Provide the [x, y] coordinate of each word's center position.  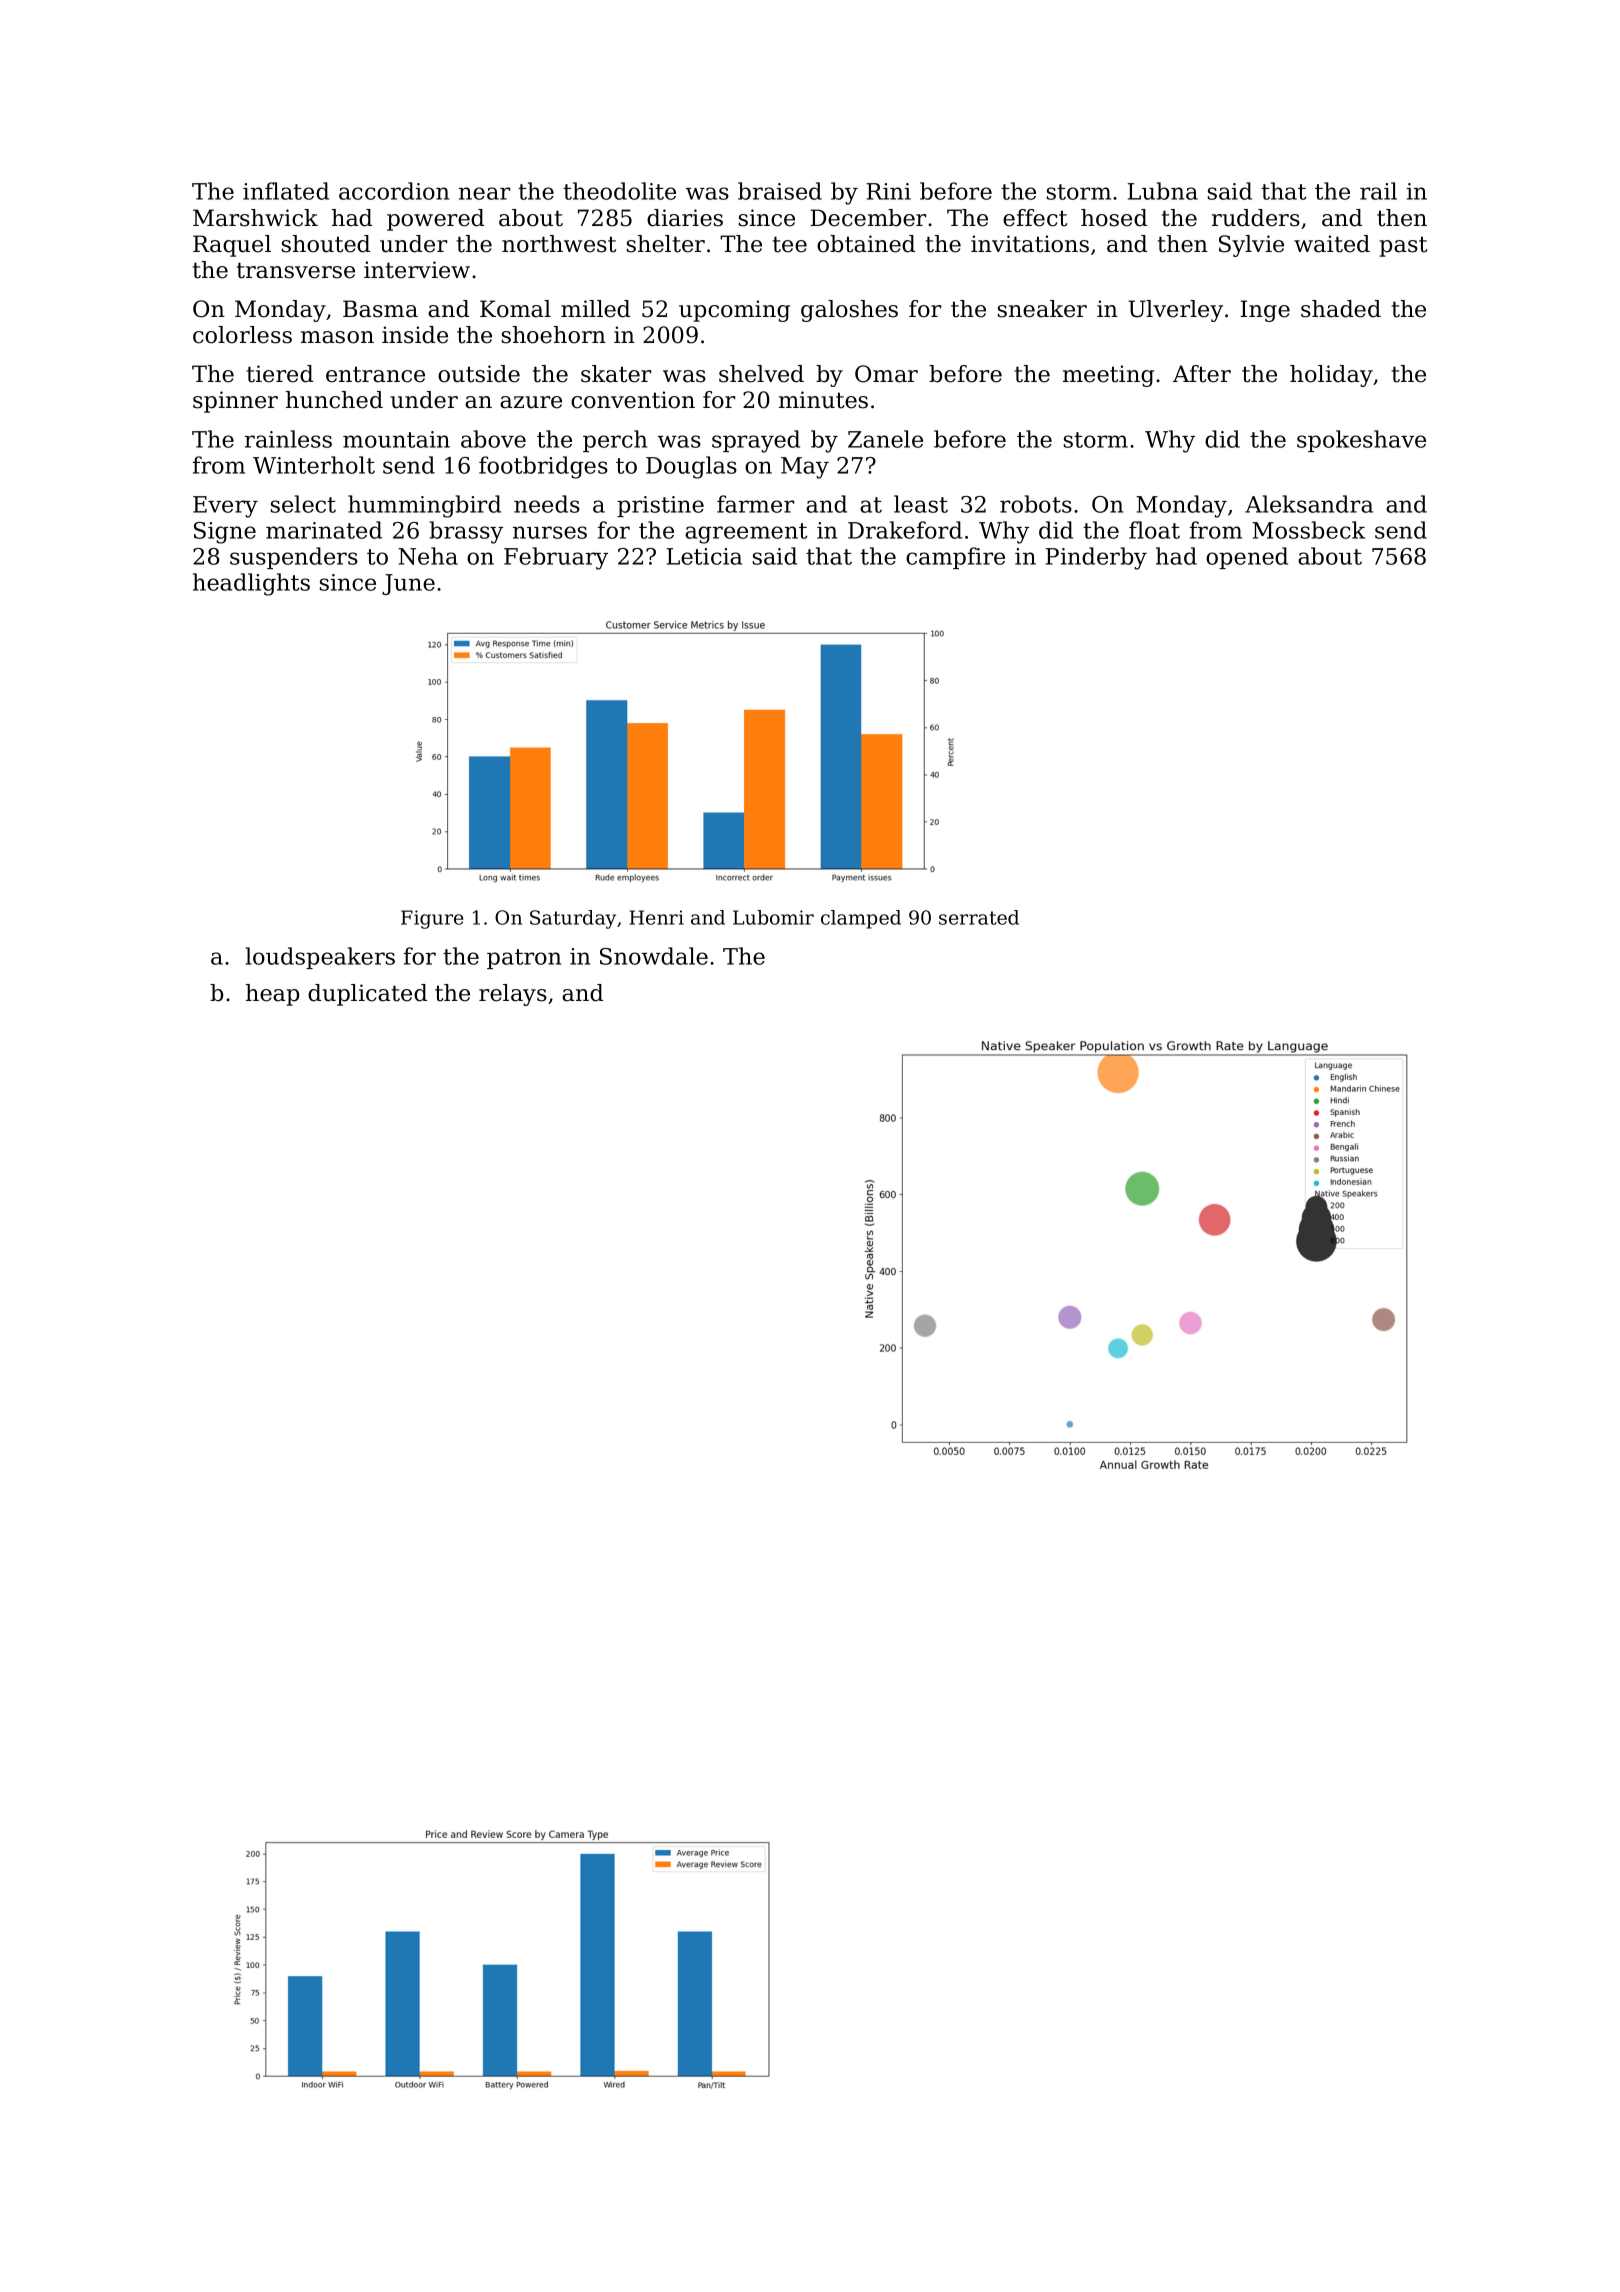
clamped [861, 919]
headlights [251, 584]
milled [595, 309]
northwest [559, 244]
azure [531, 402]
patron [524, 959]
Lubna [1163, 191]
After [1202, 374]
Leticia [704, 556]
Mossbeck [1308, 530]
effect [1035, 218]
